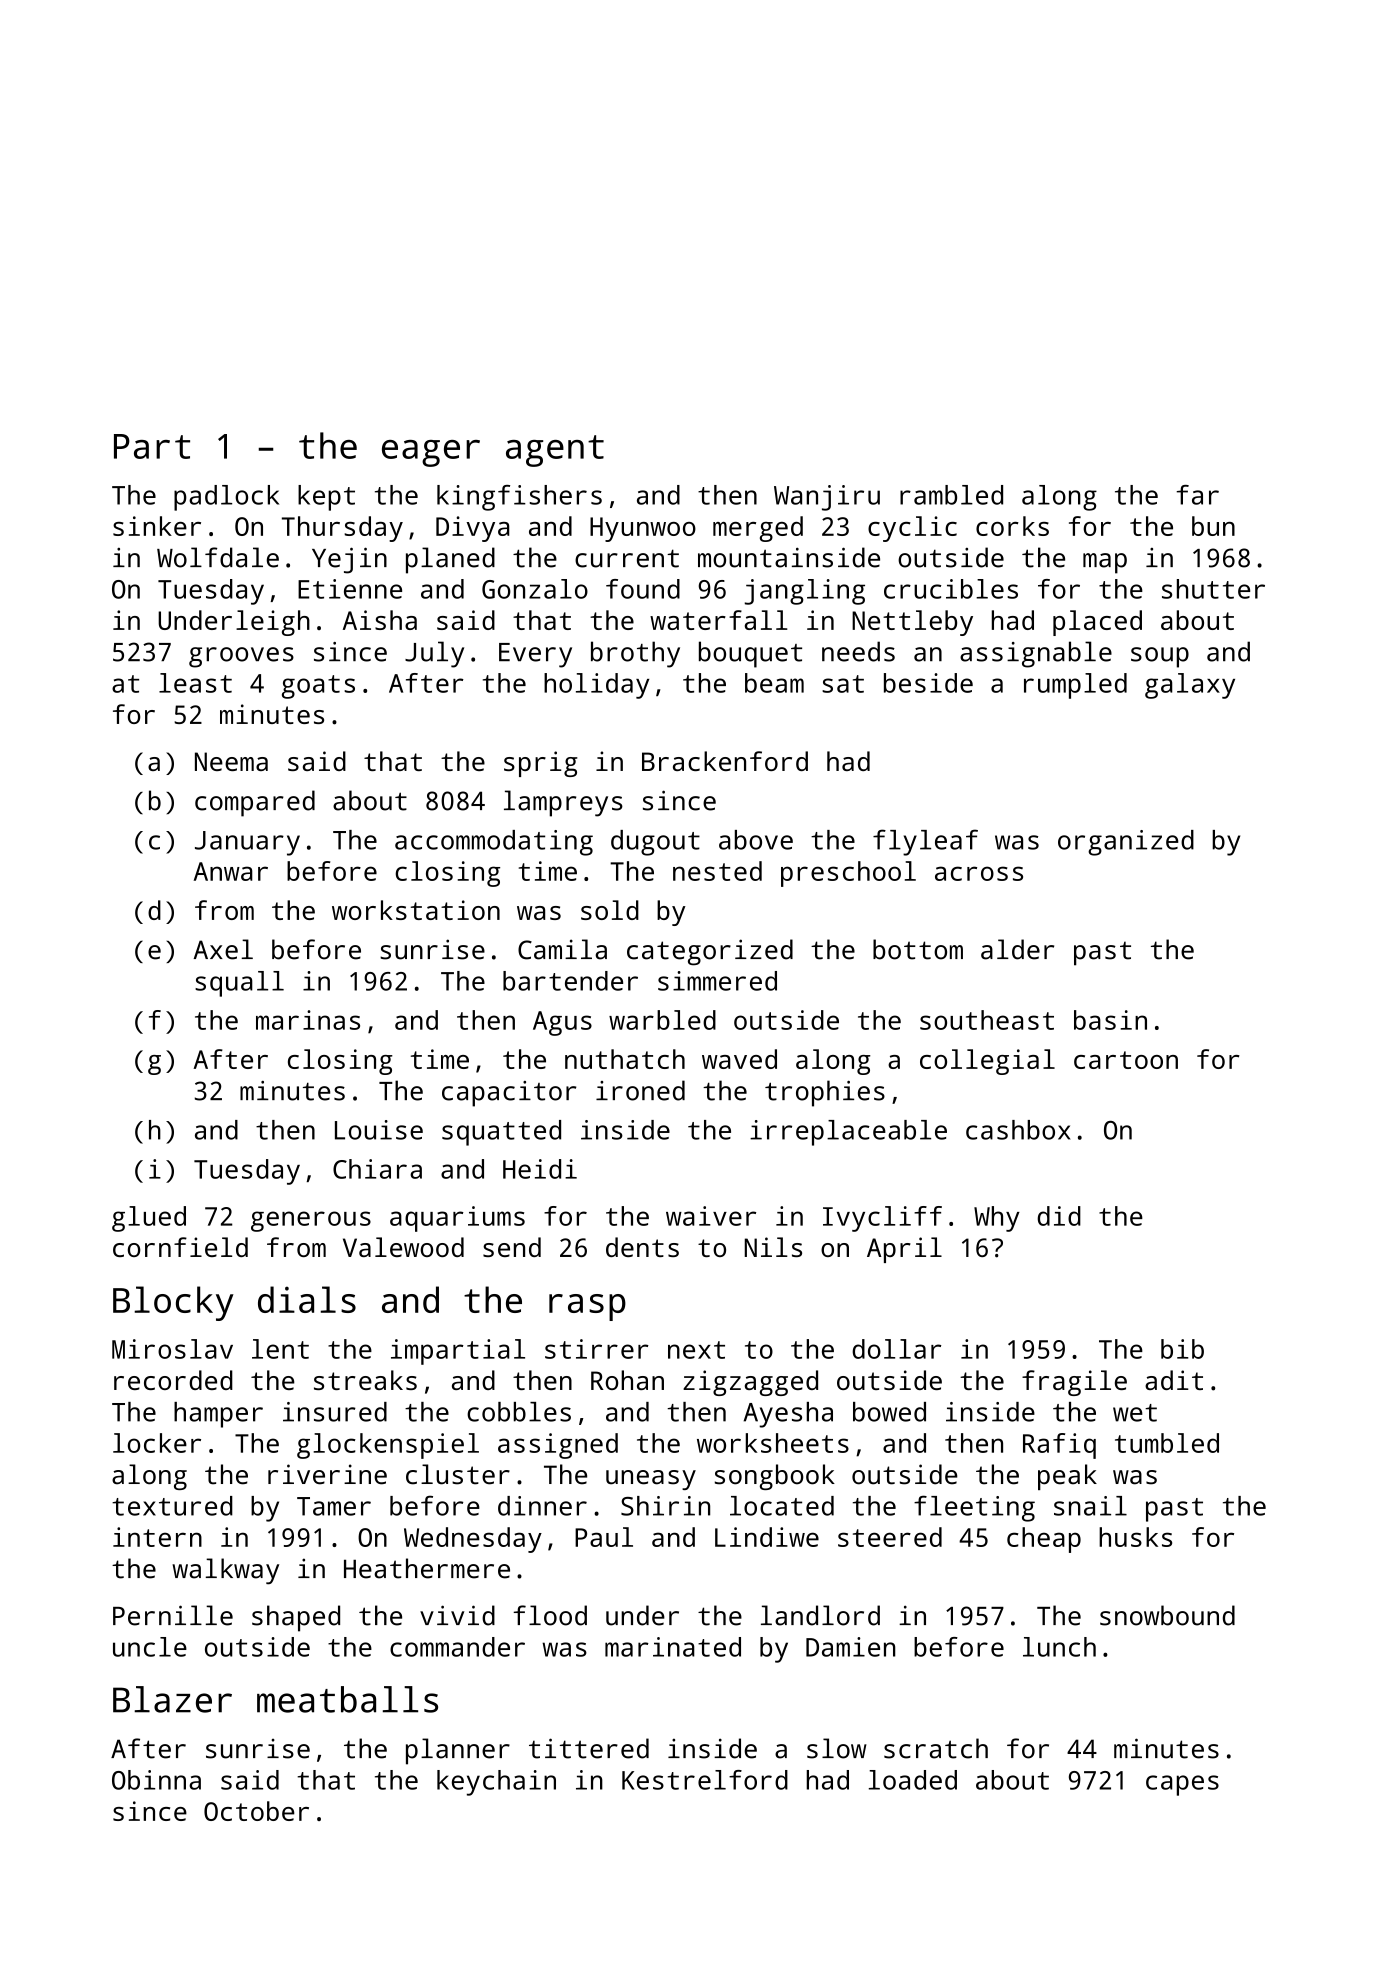 The height and width of the page is (1969, 1386). Describe the element at coordinates (987, 1062) in the page. I see `collegial` at that location.
